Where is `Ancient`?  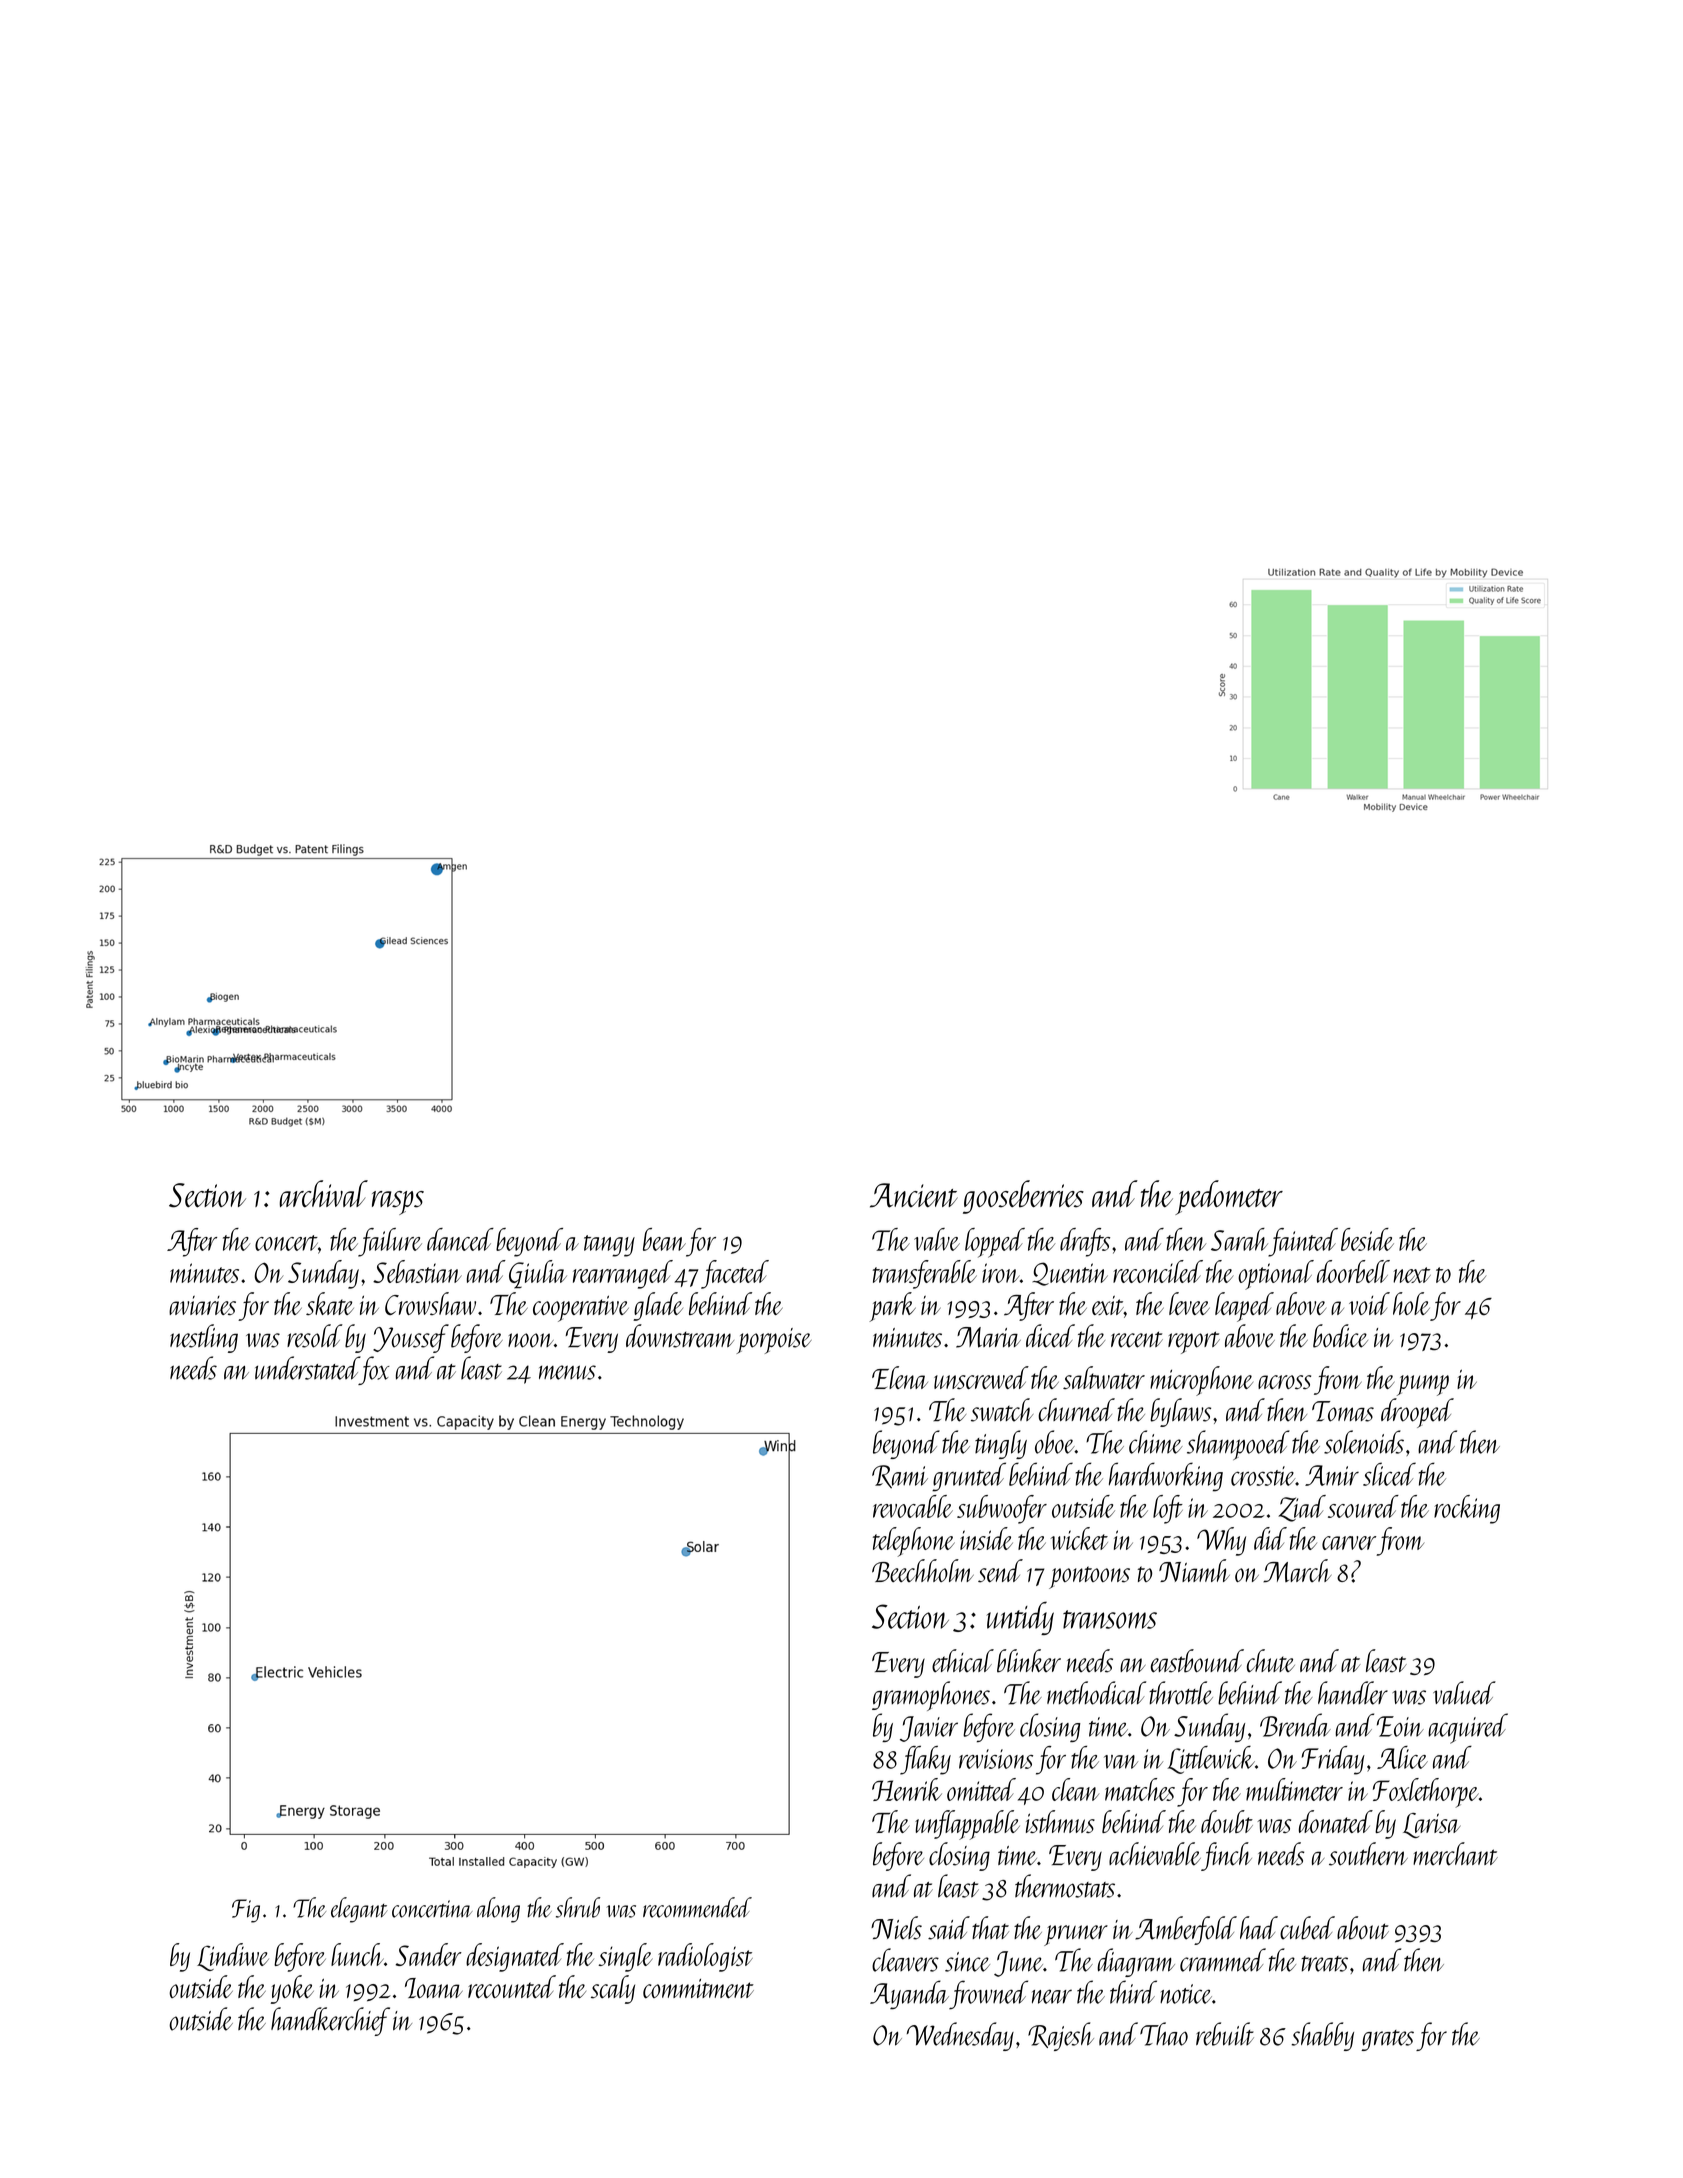 Ancient is located at coordinates (914, 1195).
